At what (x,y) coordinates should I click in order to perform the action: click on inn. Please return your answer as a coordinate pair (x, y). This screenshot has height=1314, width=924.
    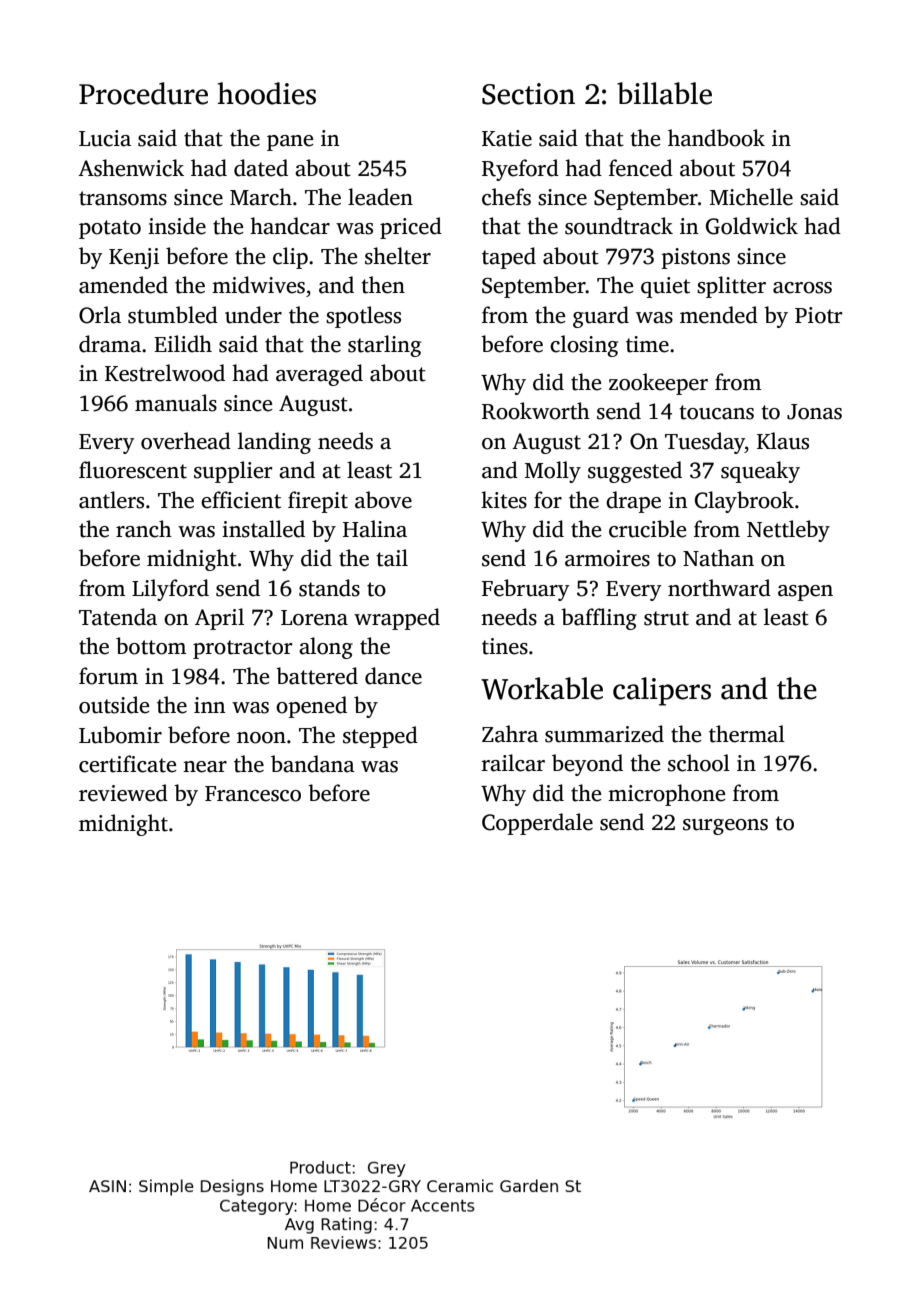
    Looking at the image, I should click on (210, 705).
